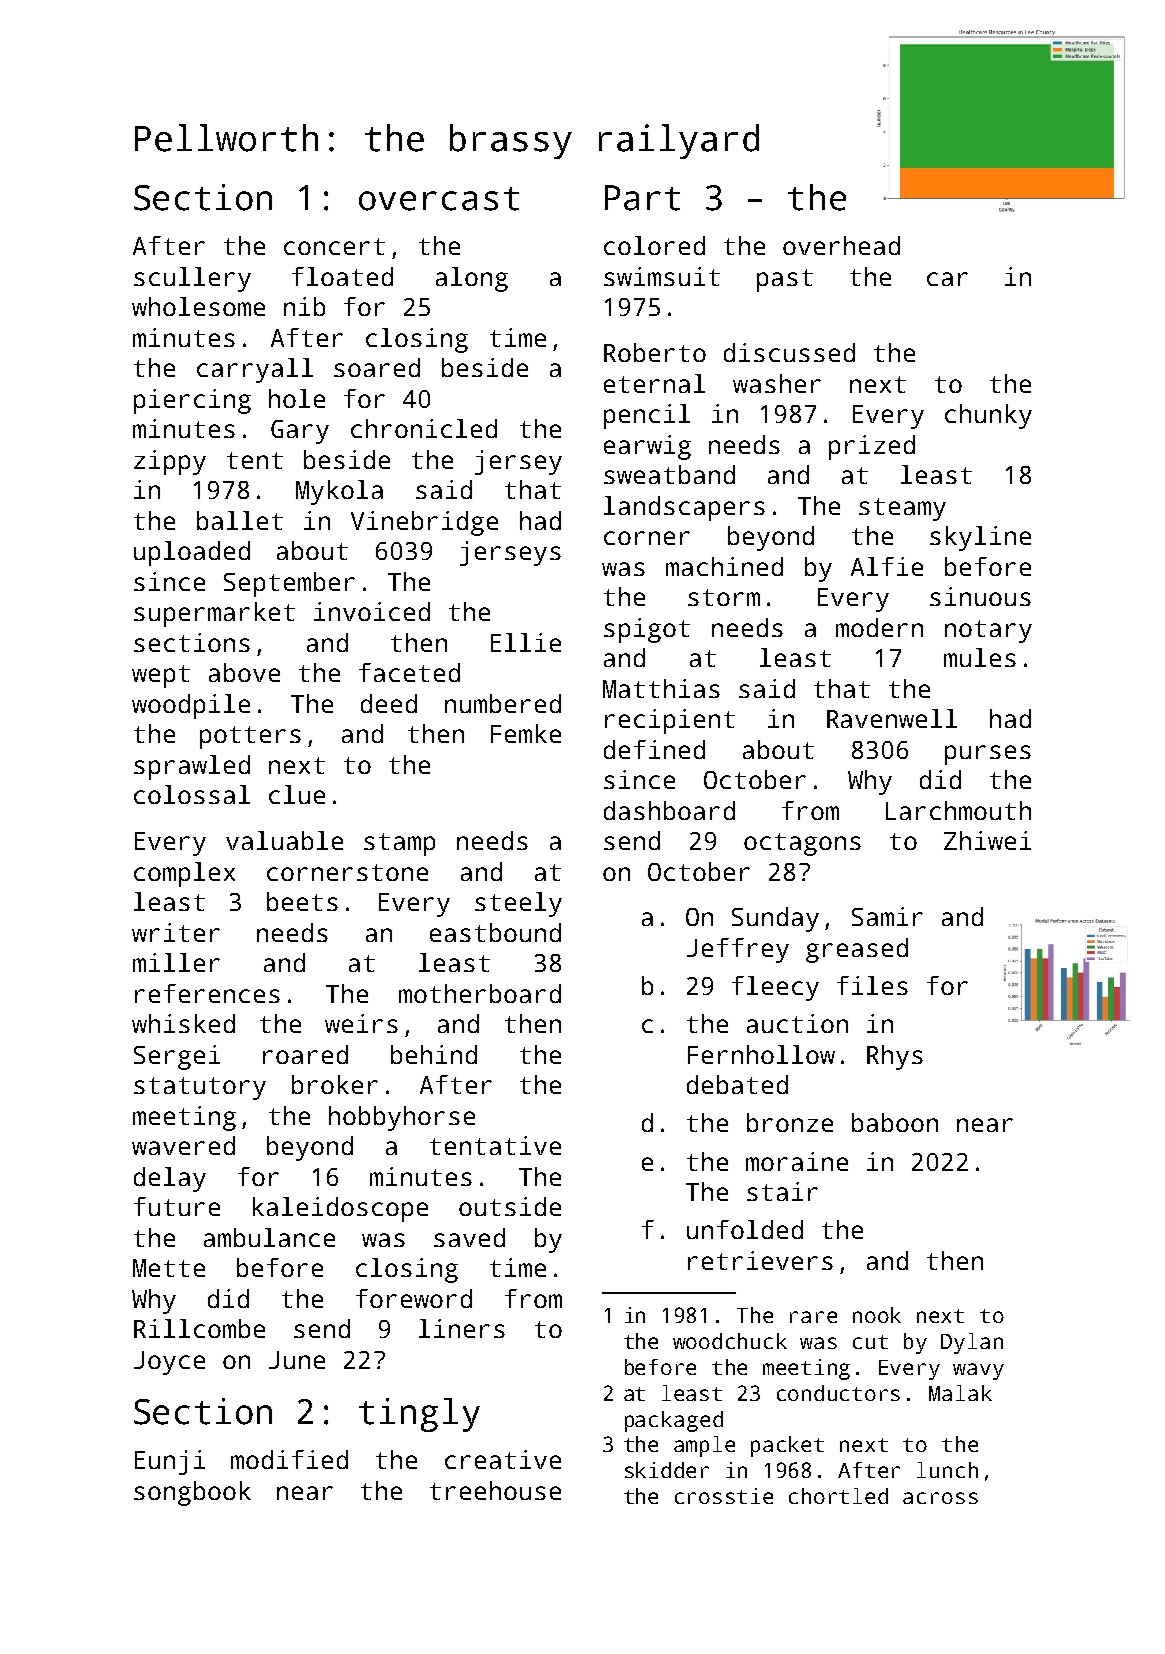  I want to click on supermarket, so click(214, 614).
